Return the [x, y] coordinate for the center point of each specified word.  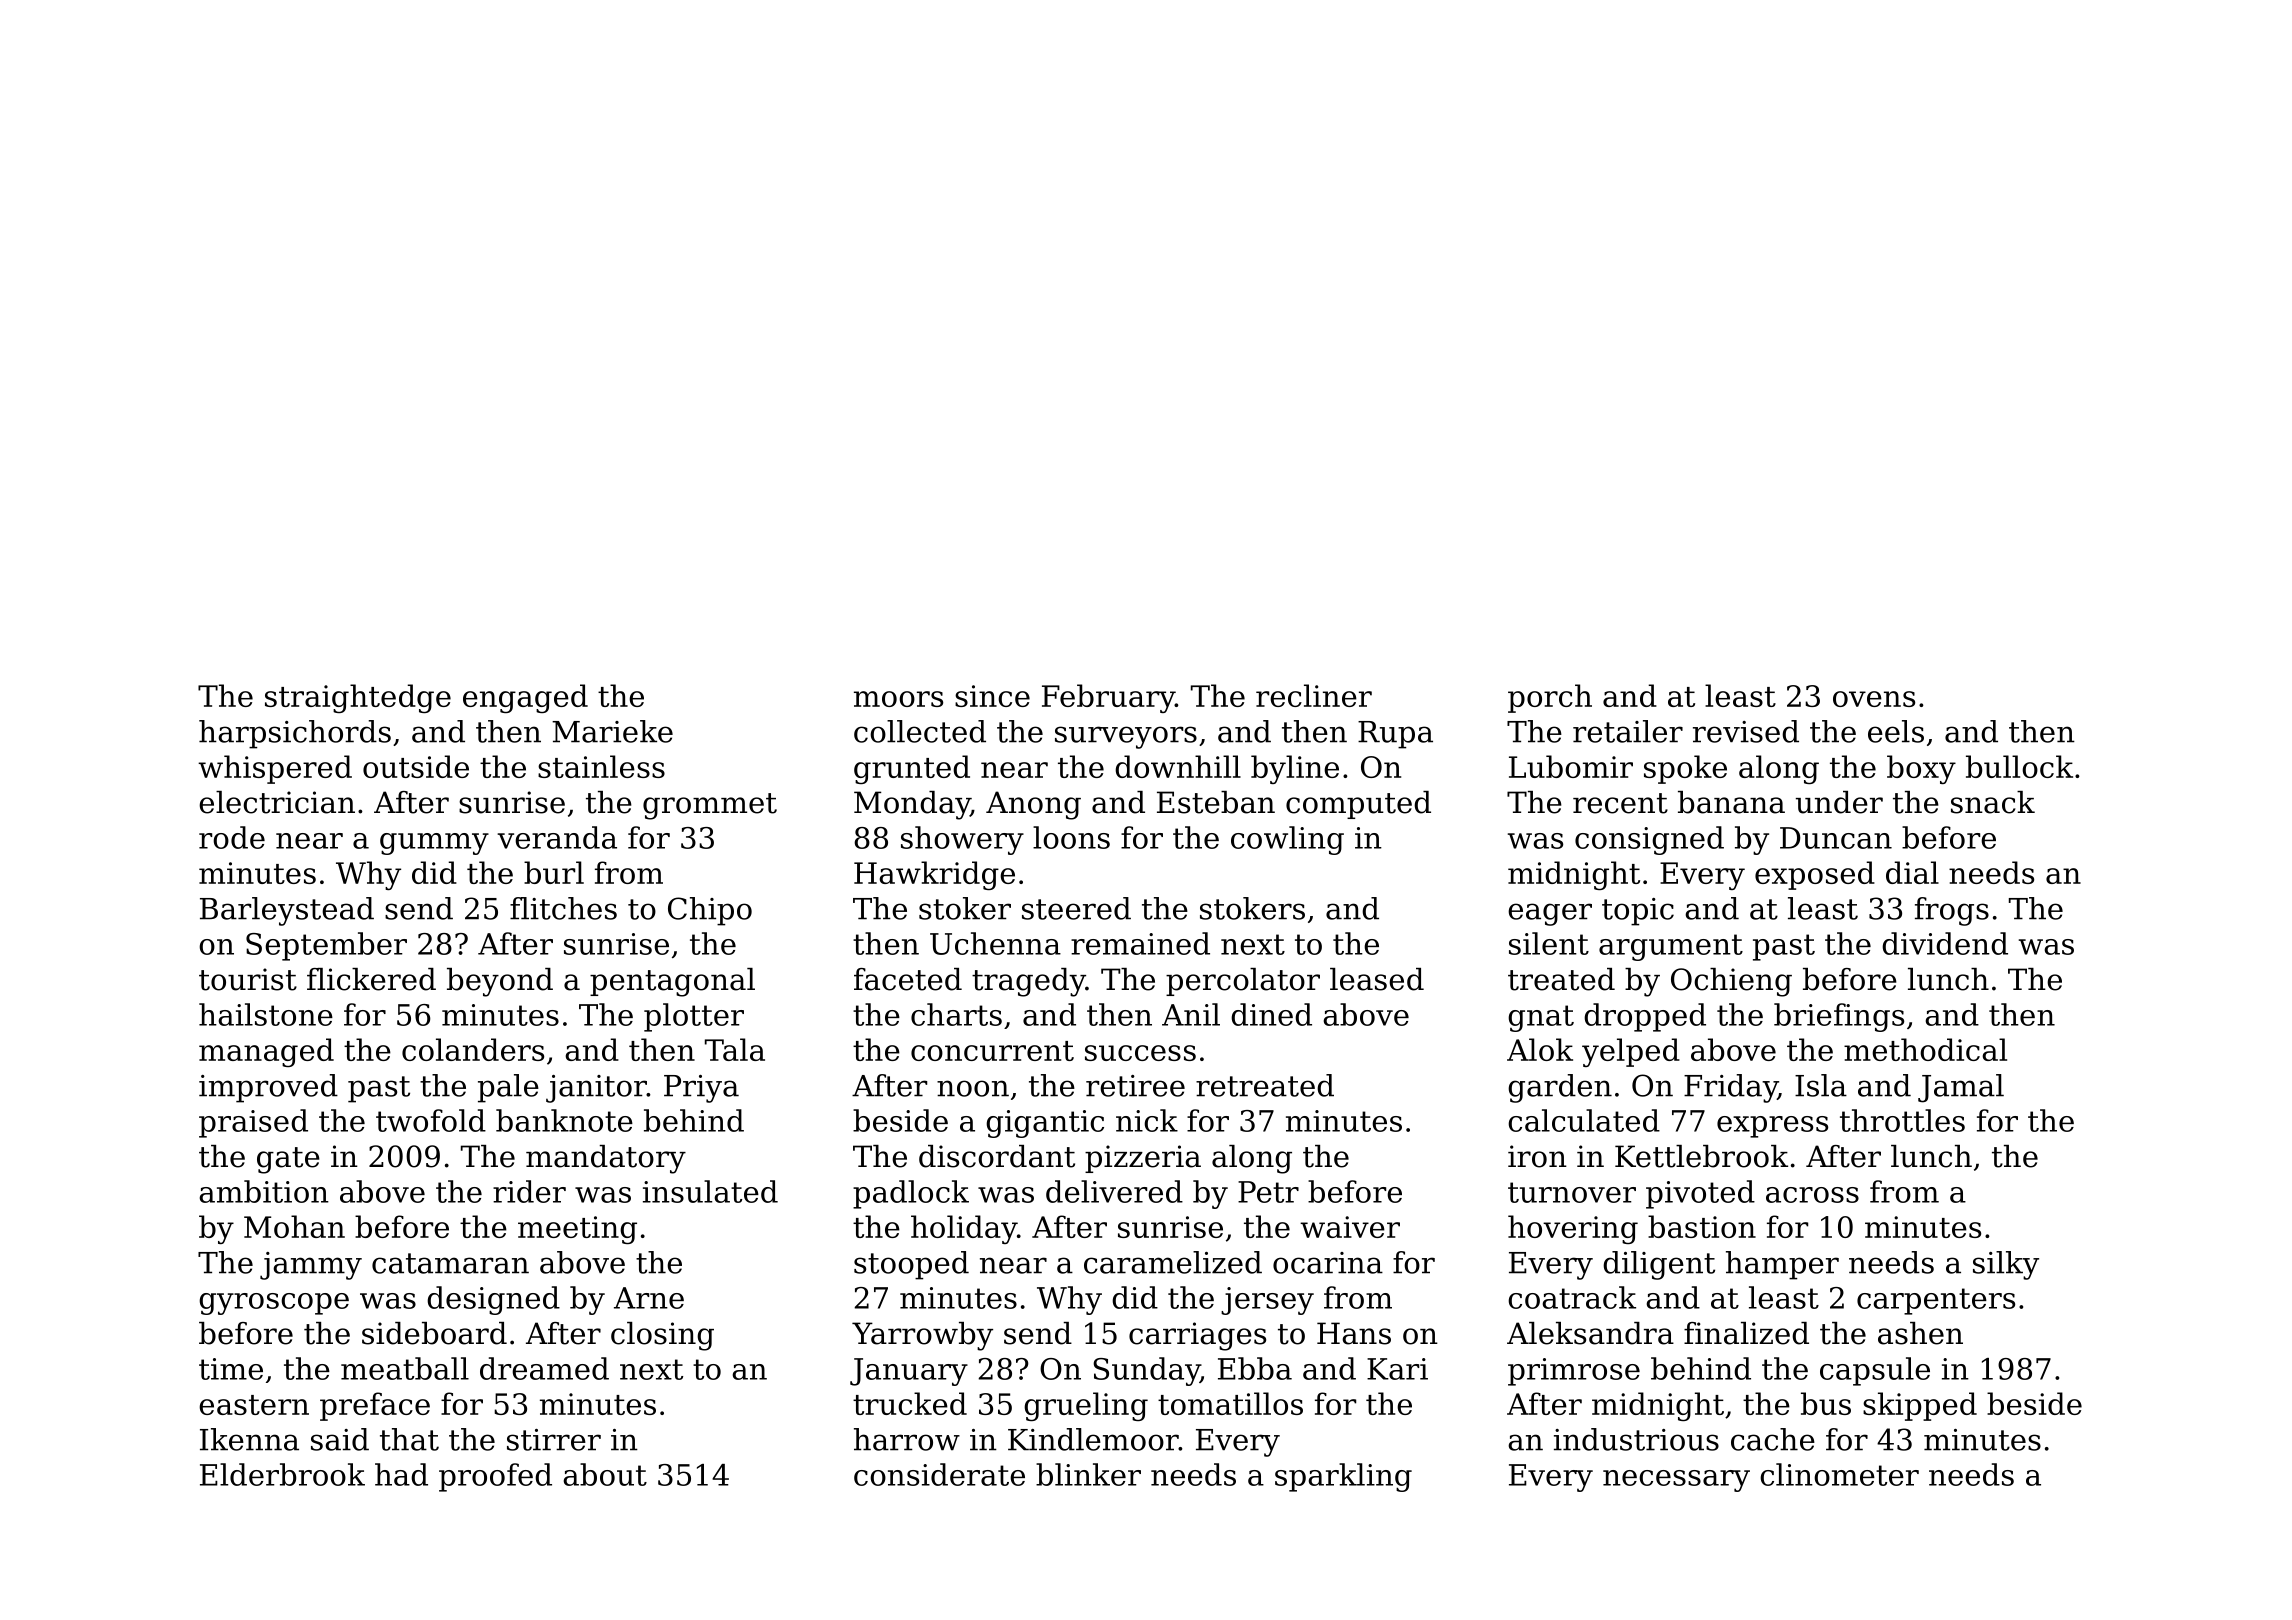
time [231, 1369]
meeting [577, 1230]
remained [1140, 943]
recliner [1314, 695]
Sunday [1146, 1371]
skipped [1920, 1406]
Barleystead [287, 911]
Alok [1540, 1049]
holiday [964, 1229]
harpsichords [295, 734]
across [1812, 1195]
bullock [2019, 766]
